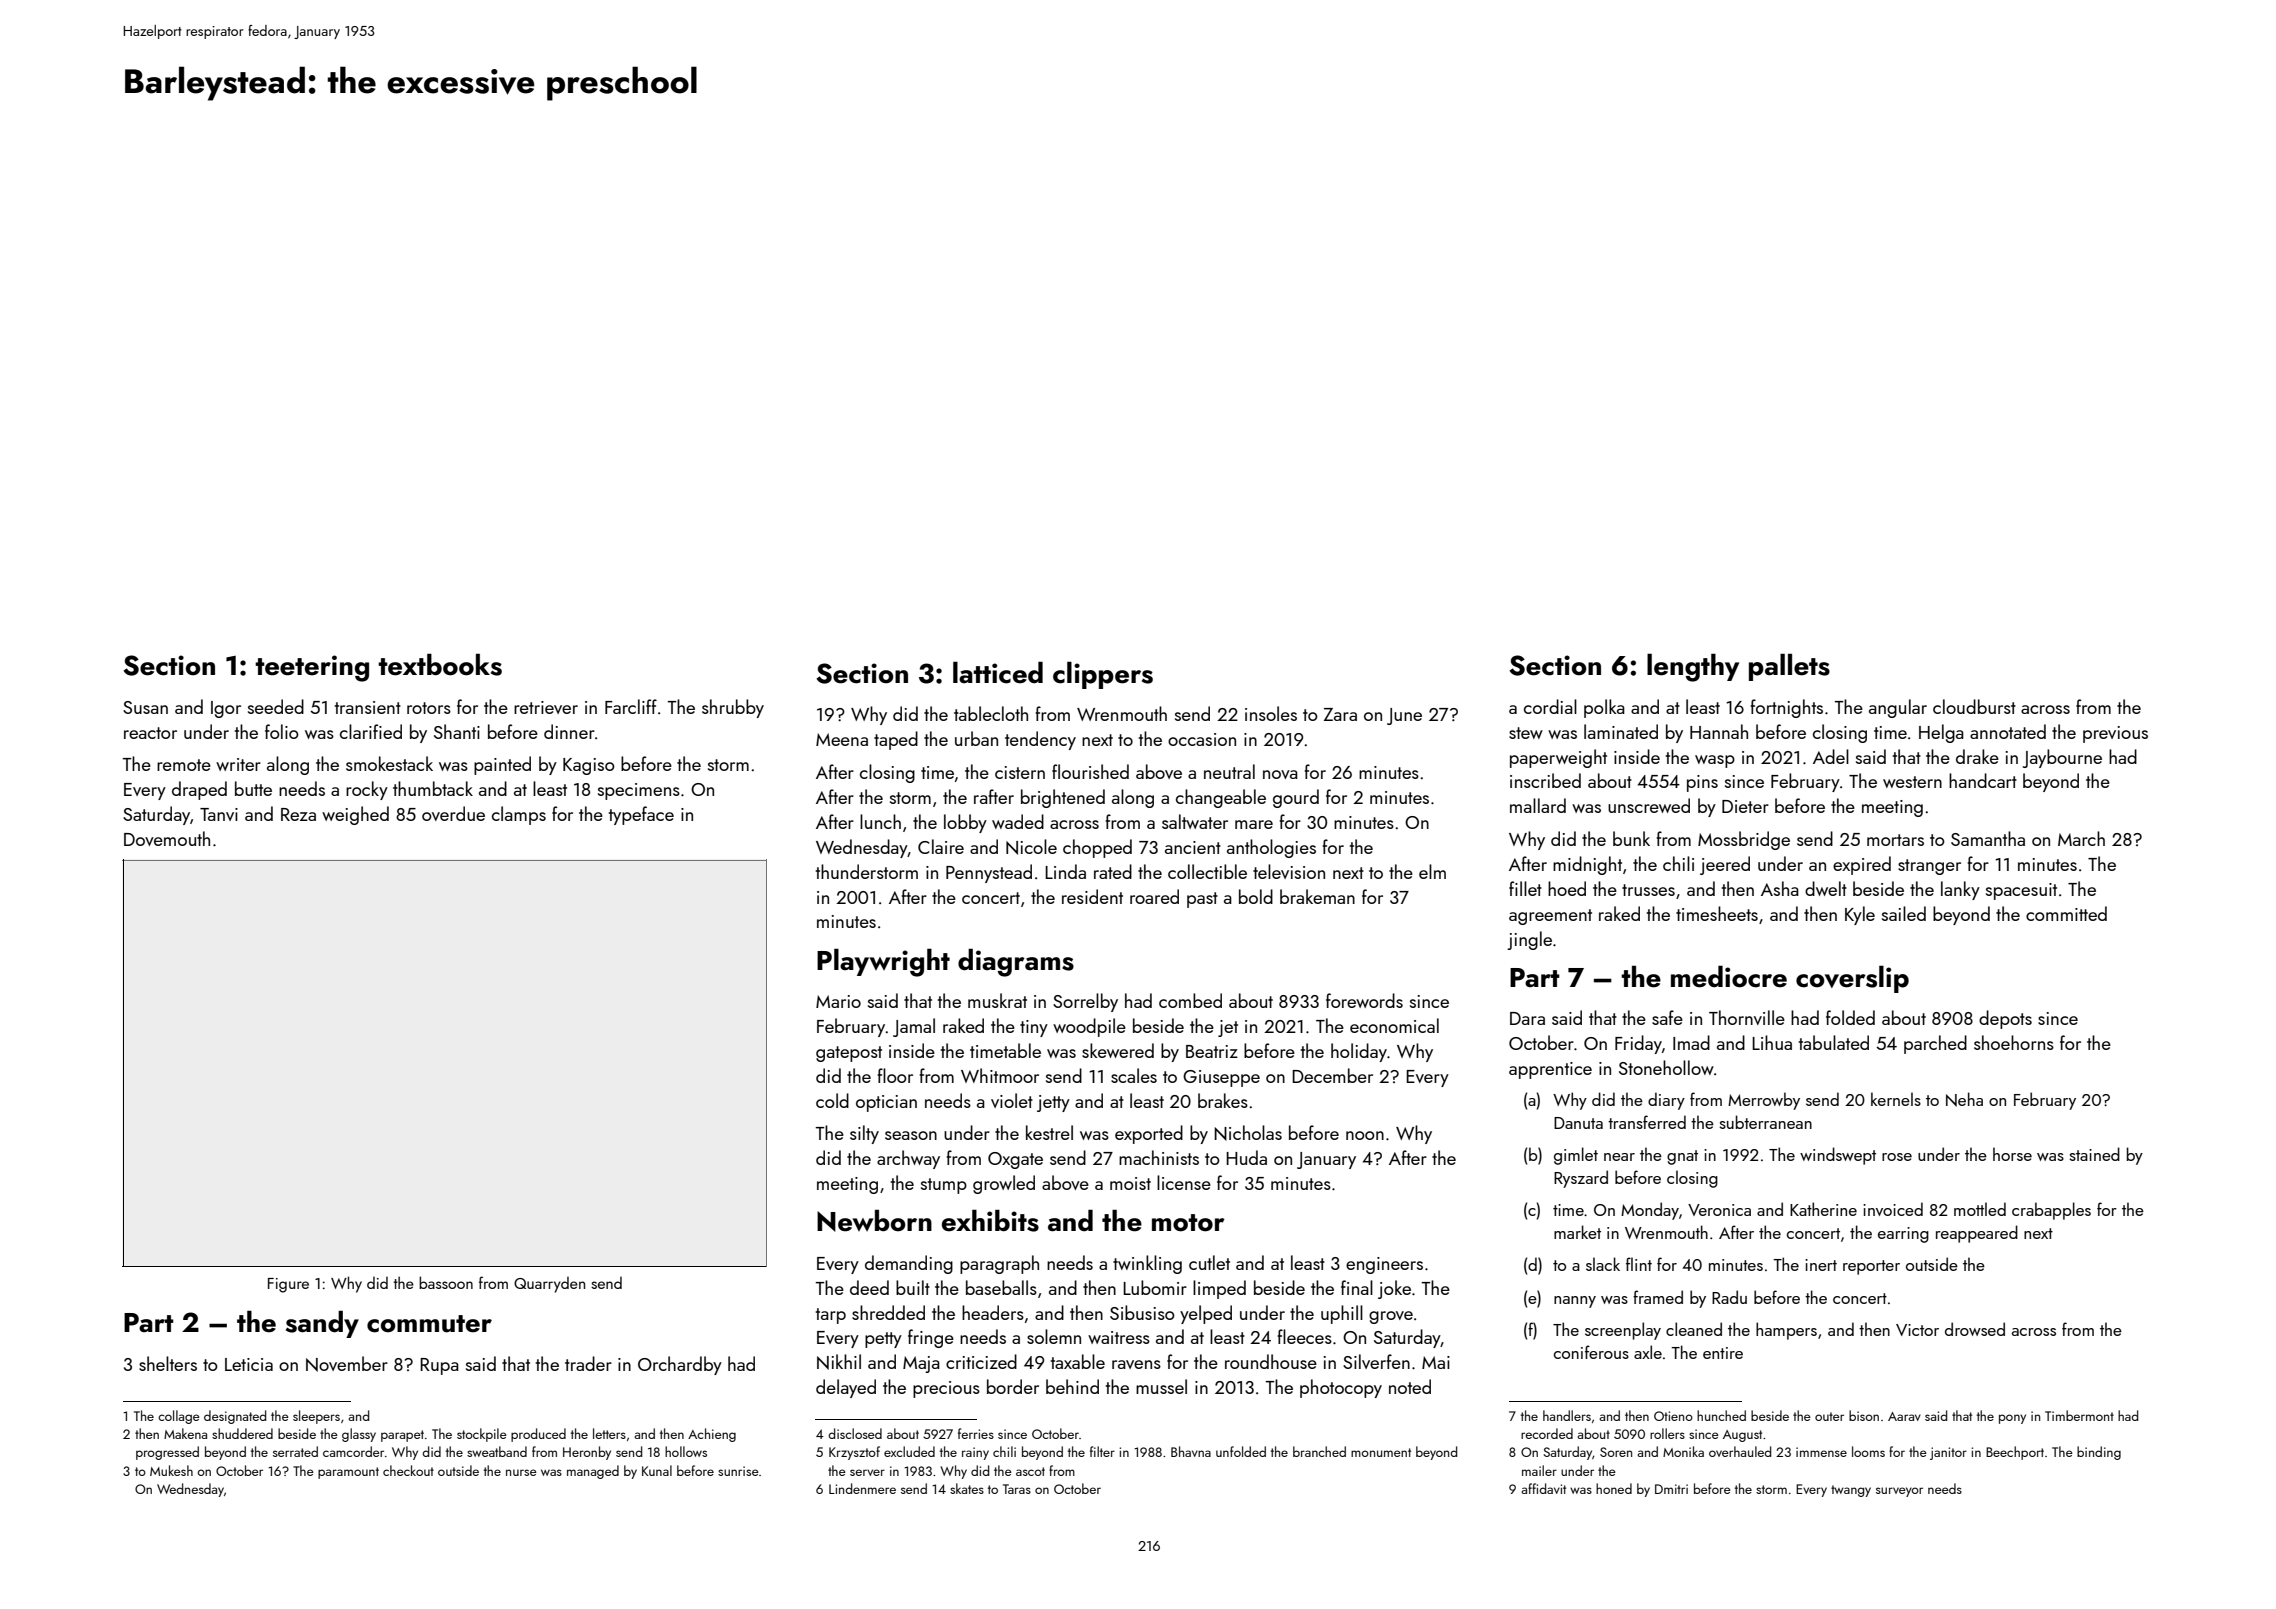  Describe the element at coordinates (184, 765) in the screenshot. I see `remote` at that location.
